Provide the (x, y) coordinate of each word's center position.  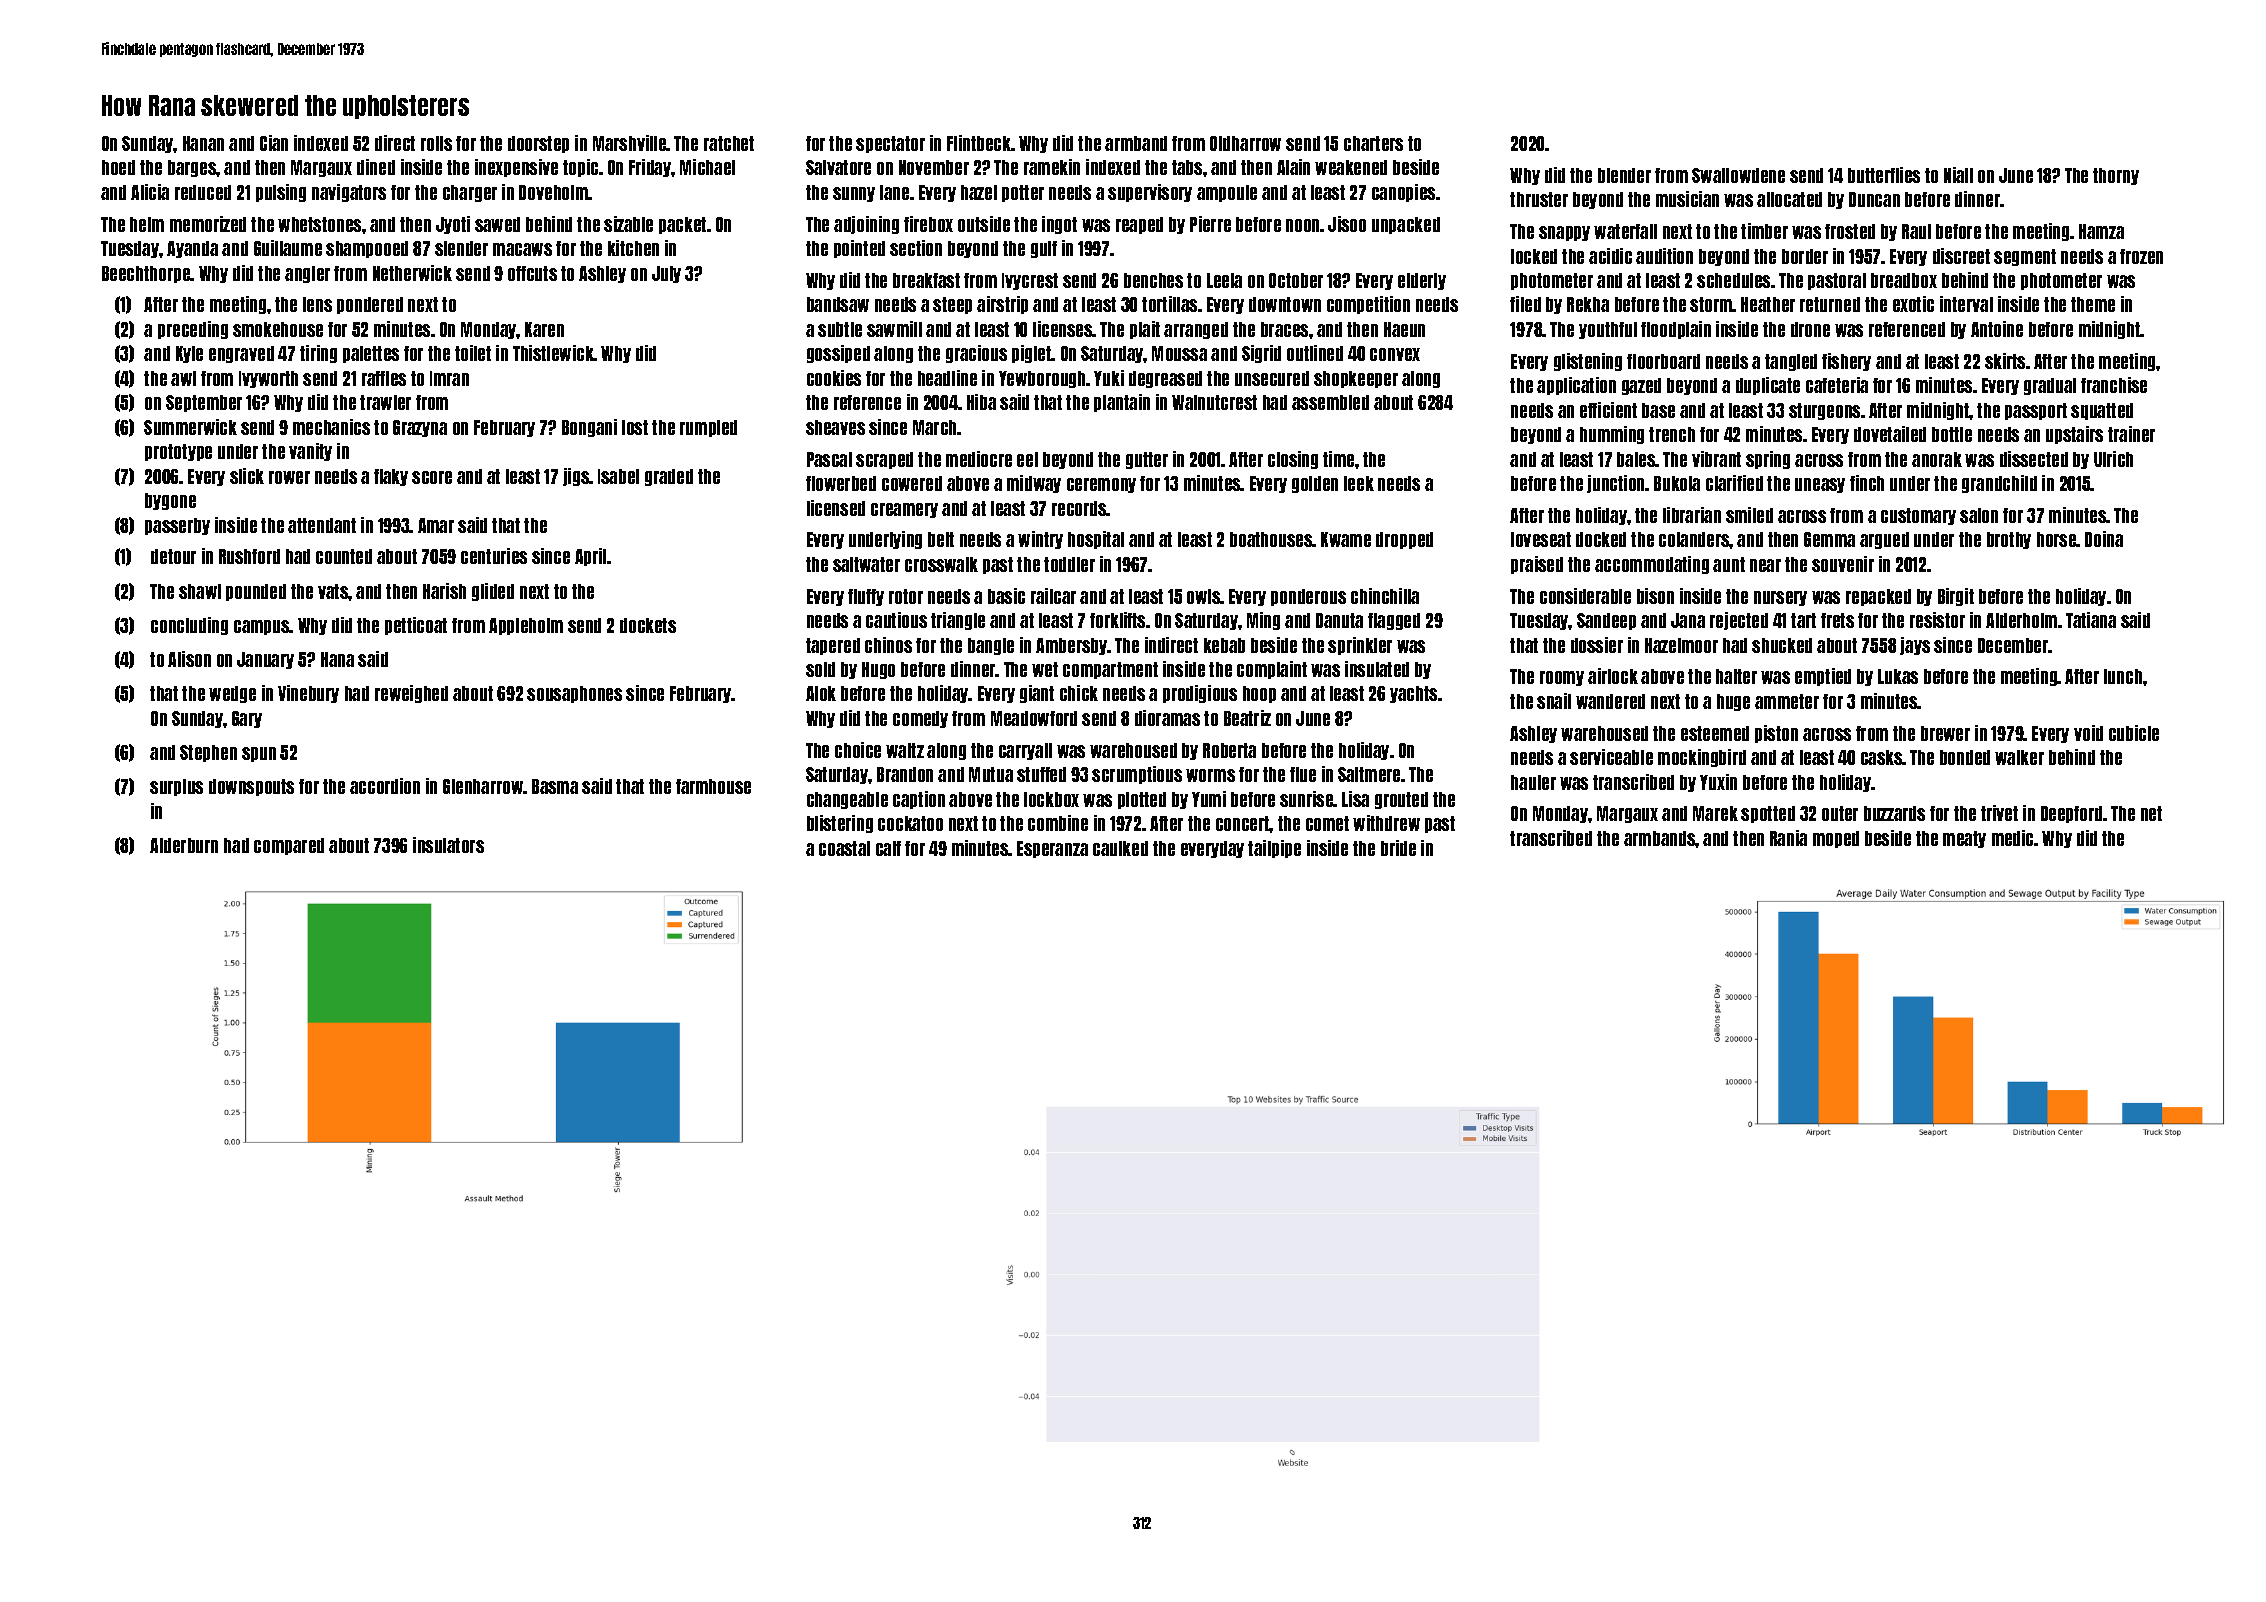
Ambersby (1072, 646)
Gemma (1829, 539)
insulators (448, 845)
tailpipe (1274, 849)
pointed (859, 249)
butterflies (1884, 175)
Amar (436, 525)
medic (2013, 838)
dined (376, 167)
